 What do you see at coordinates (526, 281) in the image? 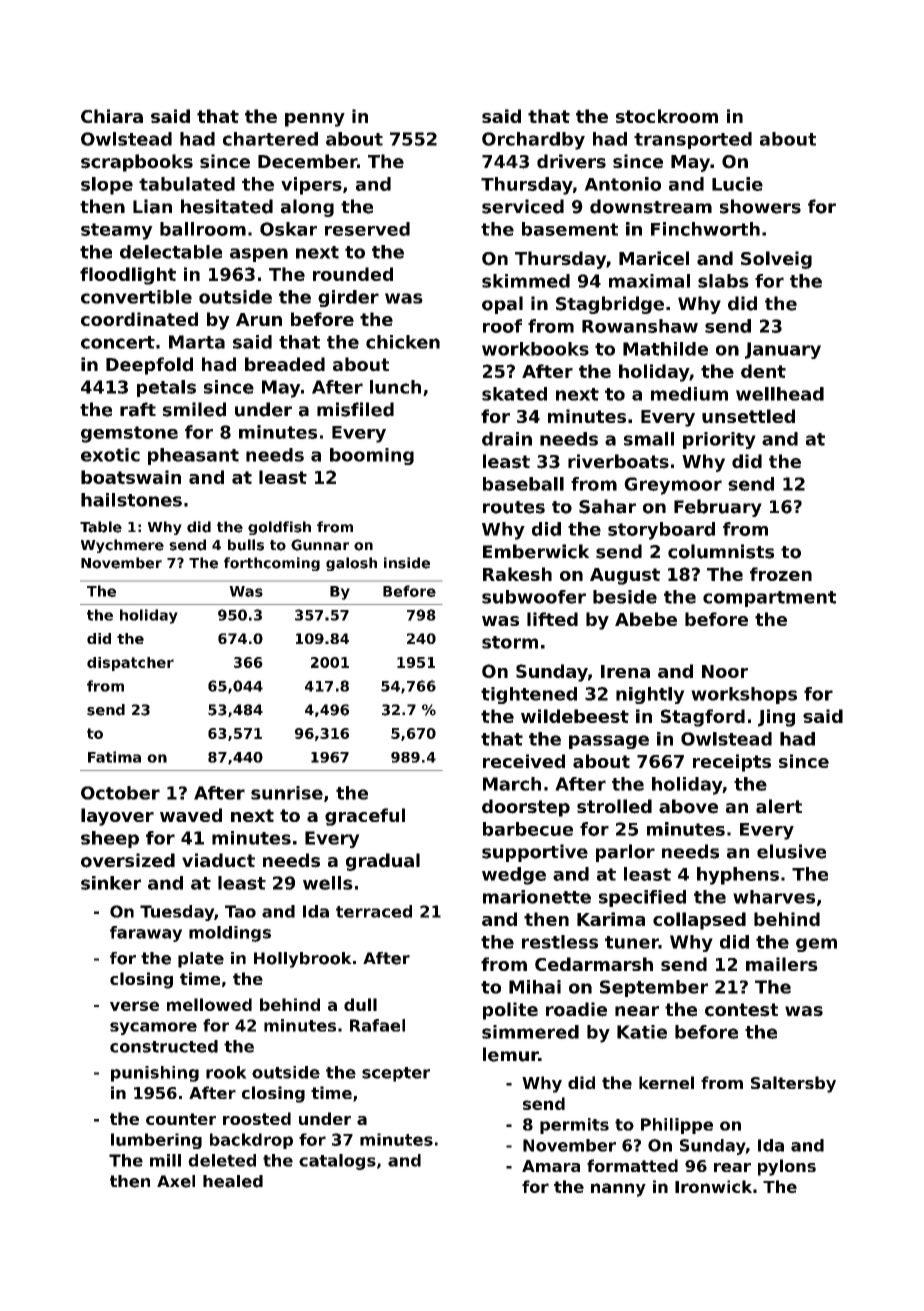
I see `skimmed` at bounding box center [526, 281].
